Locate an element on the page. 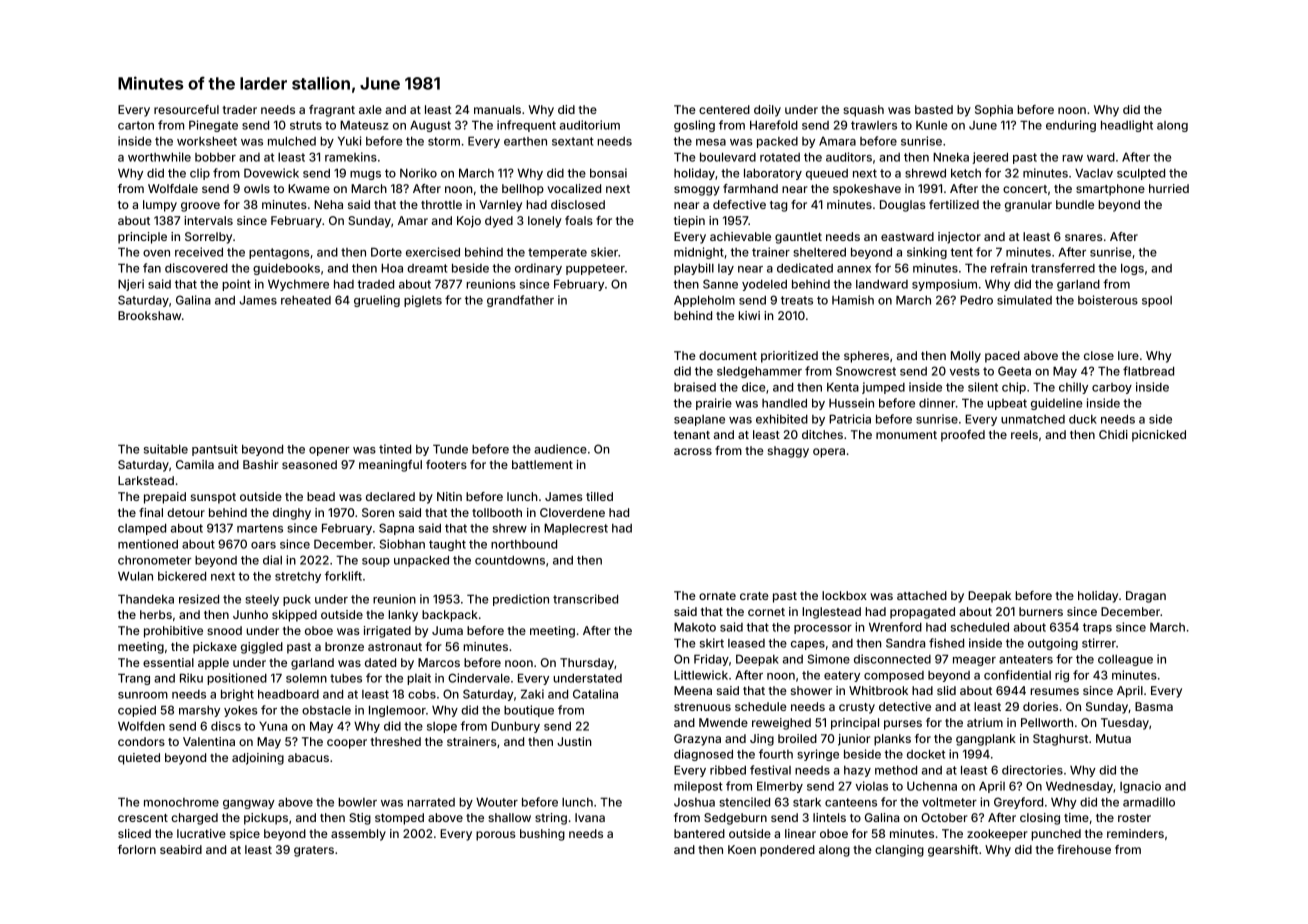 The image size is (1308, 924). bickered is located at coordinates (182, 576).
